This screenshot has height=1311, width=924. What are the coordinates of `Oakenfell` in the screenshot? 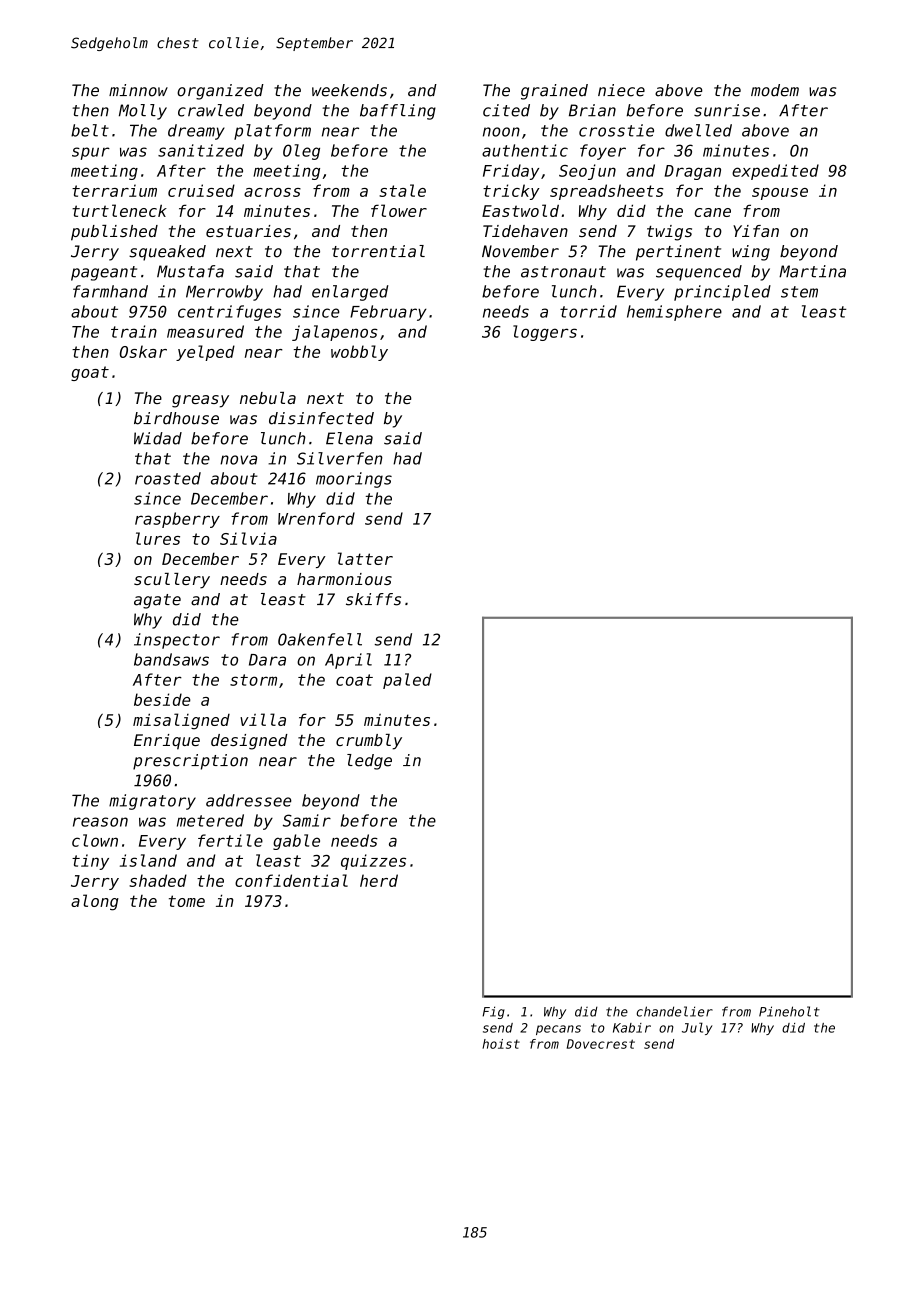 It's located at (320, 639).
